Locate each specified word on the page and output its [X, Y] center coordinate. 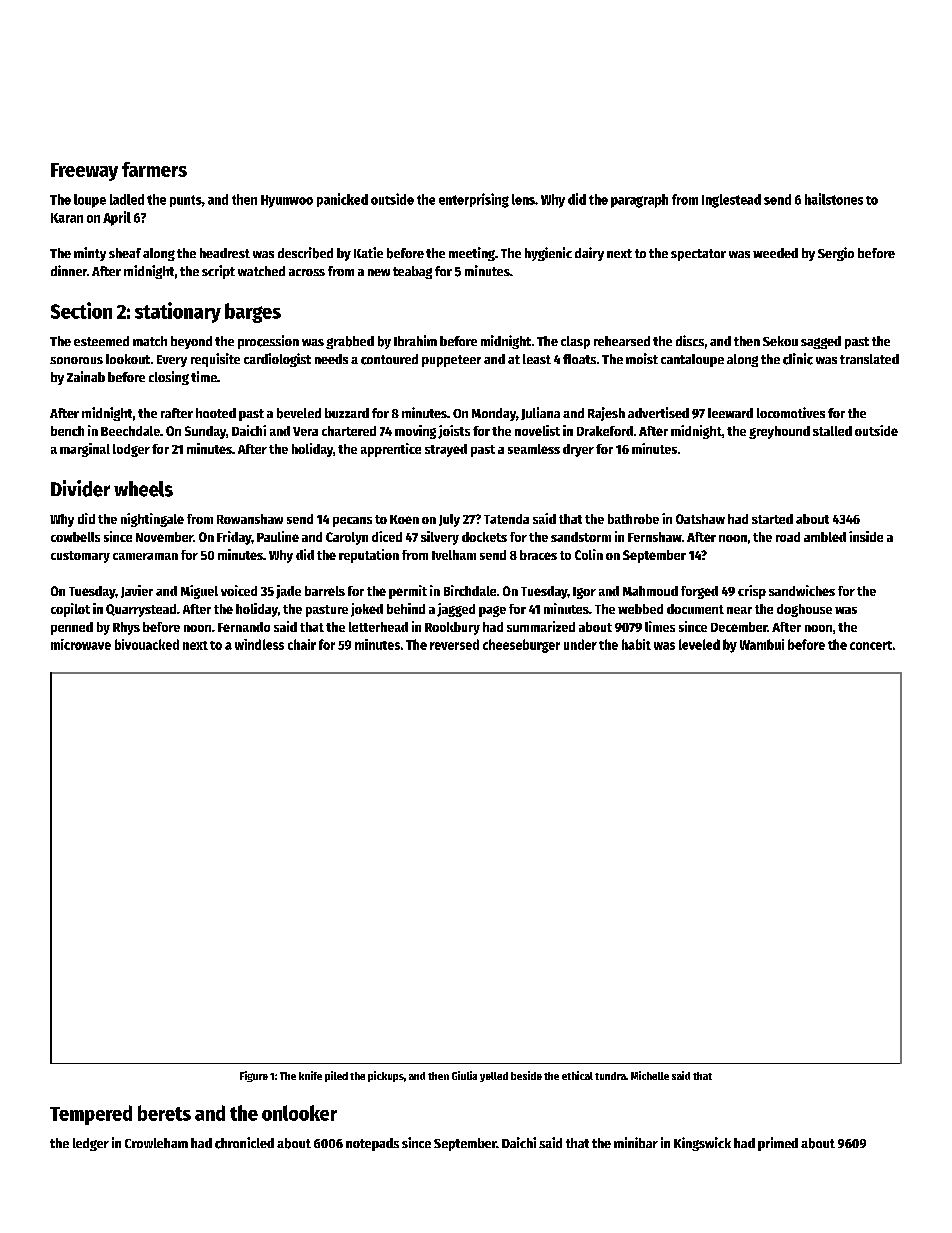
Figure [254, 1076]
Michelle [650, 1075]
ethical [577, 1075]
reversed [454, 644]
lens [523, 199]
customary [80, 557]
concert [871, 645]
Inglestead [731, 201]
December [739, 627]
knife [310, 1075]
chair [302, 644]
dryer [578, 450]
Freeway [84, 172]
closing [169, 378]
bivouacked [147, 644]
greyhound [779, 432]
